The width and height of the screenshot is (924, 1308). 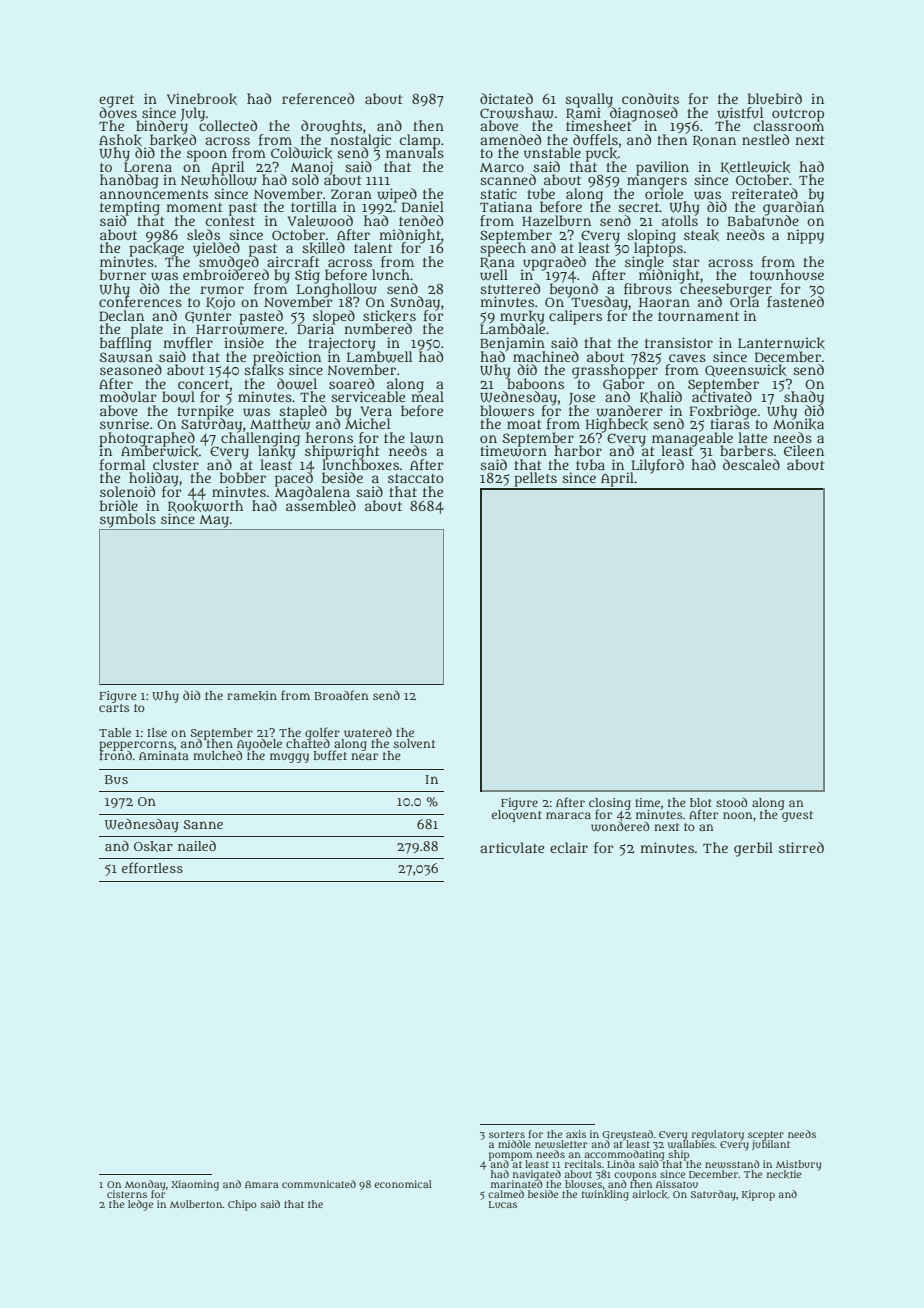 I want to click on nostalgic, so click(x=360, y=141).
